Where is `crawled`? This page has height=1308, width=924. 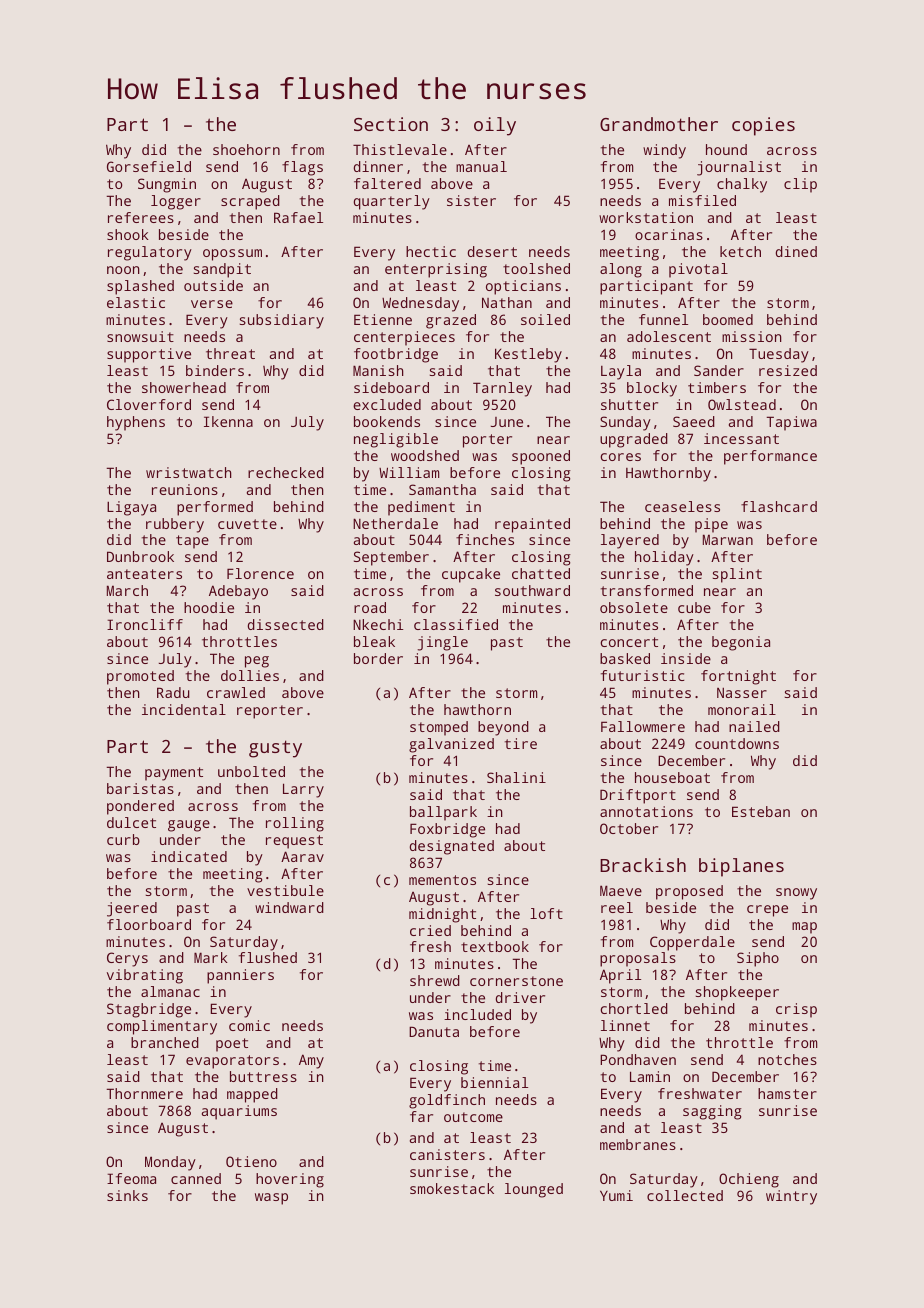
crawled is located at coordinates (236, 692).
